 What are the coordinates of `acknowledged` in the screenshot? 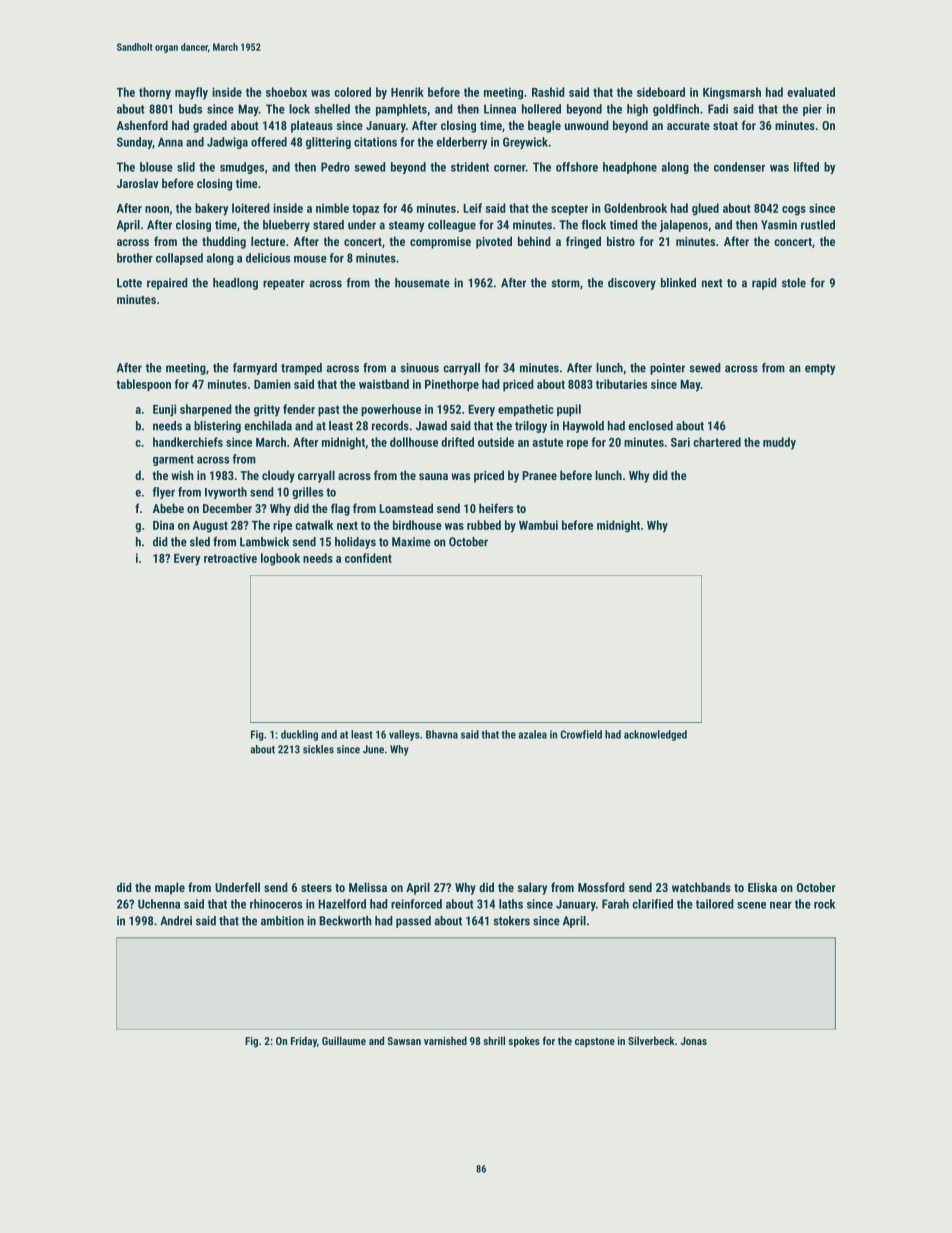 It's located at (655, 735).
